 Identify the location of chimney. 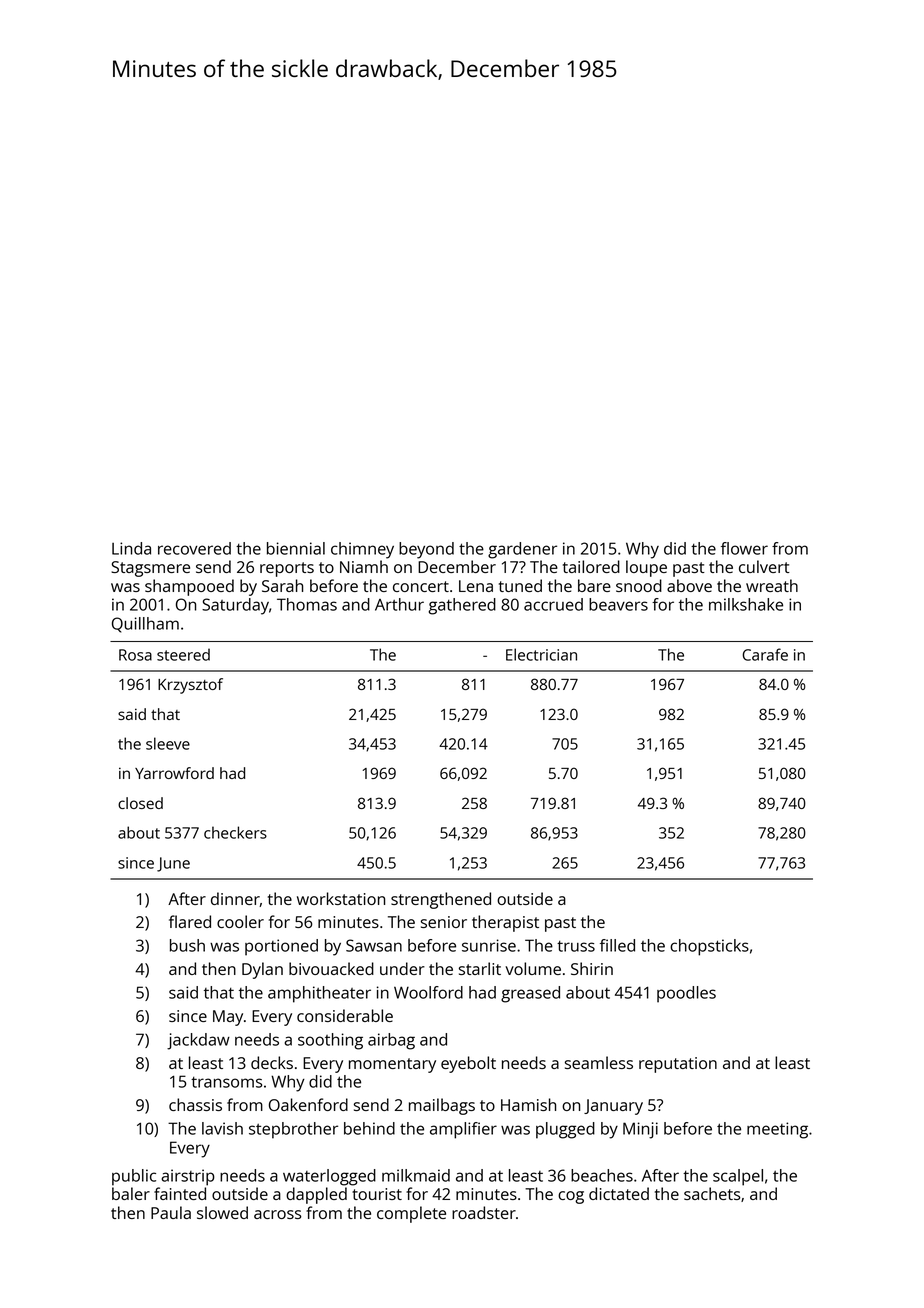
(362, 550).
